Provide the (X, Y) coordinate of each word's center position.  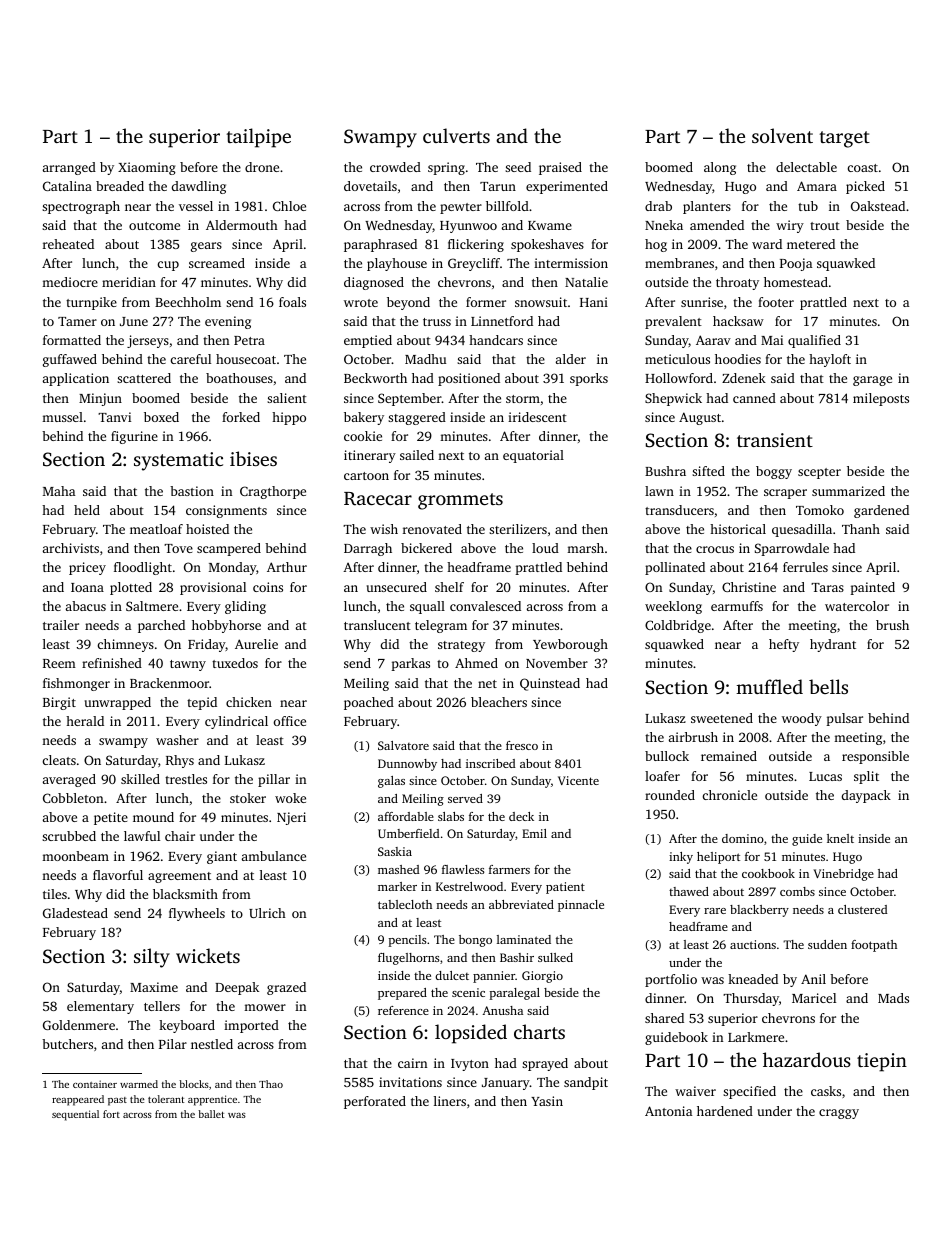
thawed (689, 891)
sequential (75, 1115)
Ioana (87, 587)
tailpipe (258, 138)
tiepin (882, 1062)
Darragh (368, 549)
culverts (456, 135)
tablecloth (405, 904)
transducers (679, 510)
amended (717, 225)
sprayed (545, 1064)
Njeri (291, 818)
